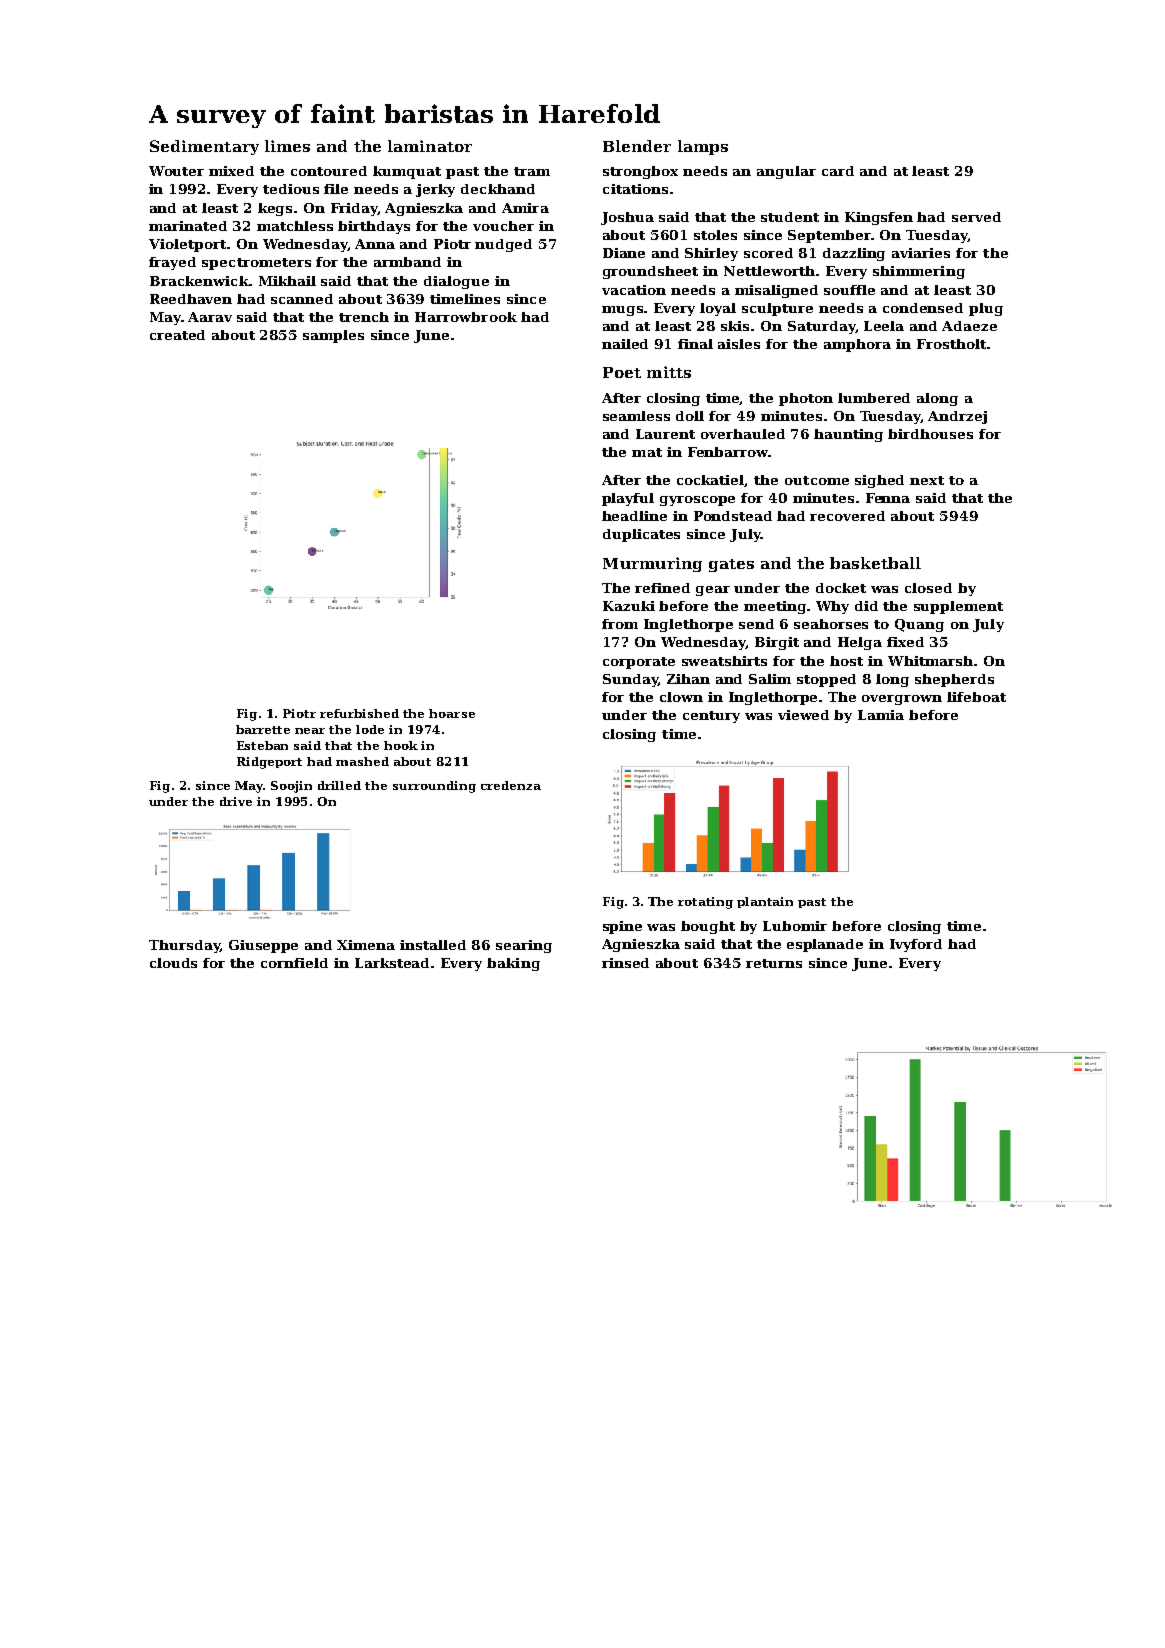 Image resolution: width=1165 pixels, height=1648 pixels. Describe the element at coordinates (623, 311) in the image. I see `mugs` at that location.
